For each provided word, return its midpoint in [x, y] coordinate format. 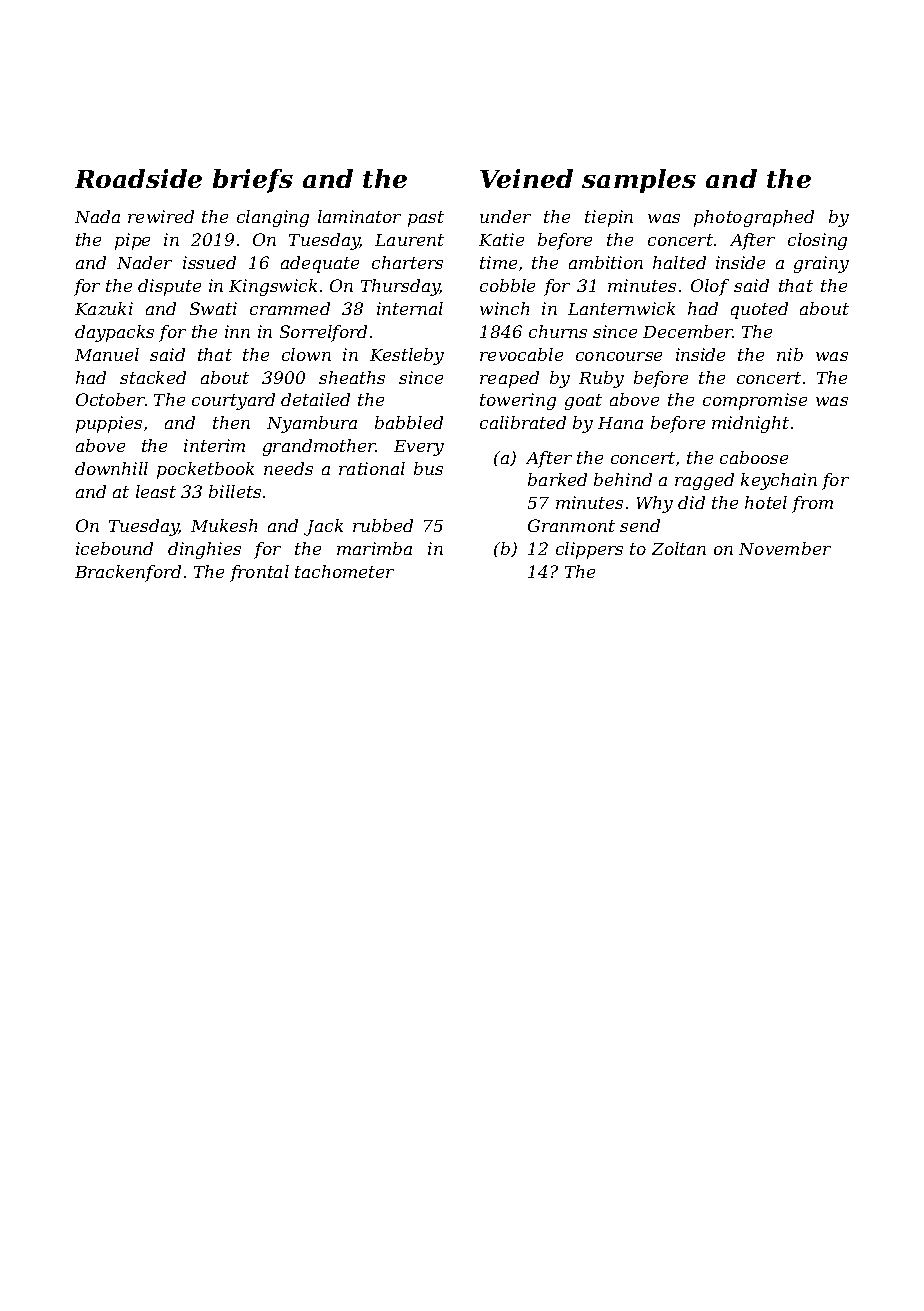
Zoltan [679, 548]
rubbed [383, 525]
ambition [606, 262]
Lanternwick [621, 308]
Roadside [138, 178]
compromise [755, 401]
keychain [779, 481]
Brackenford [128, 573]
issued [209, 262]
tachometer [344, 571]
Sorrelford [323, 333]
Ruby [601, 379]
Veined [526, 178]
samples [639, 181]
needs [288, 468]
